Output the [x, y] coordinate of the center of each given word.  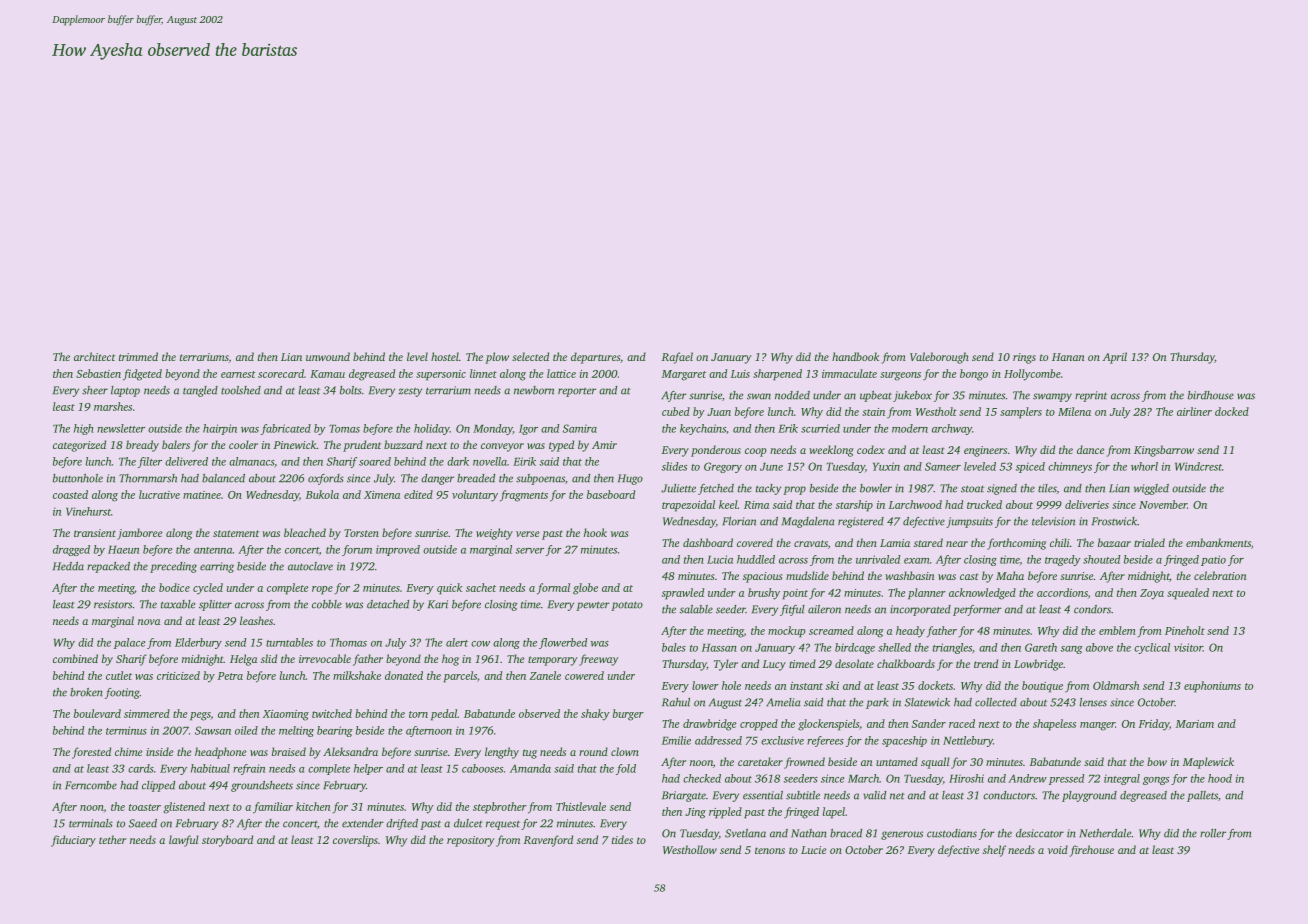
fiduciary [73, 841]
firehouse [1092, 851]
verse [528, 534]
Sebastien [98, 373]
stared [928, 542]
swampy [1052, 397]
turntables [289, 642]
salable [696, 609]
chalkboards [906, 663]
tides [622, 839]
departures [595, 358]
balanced [223, 478]
